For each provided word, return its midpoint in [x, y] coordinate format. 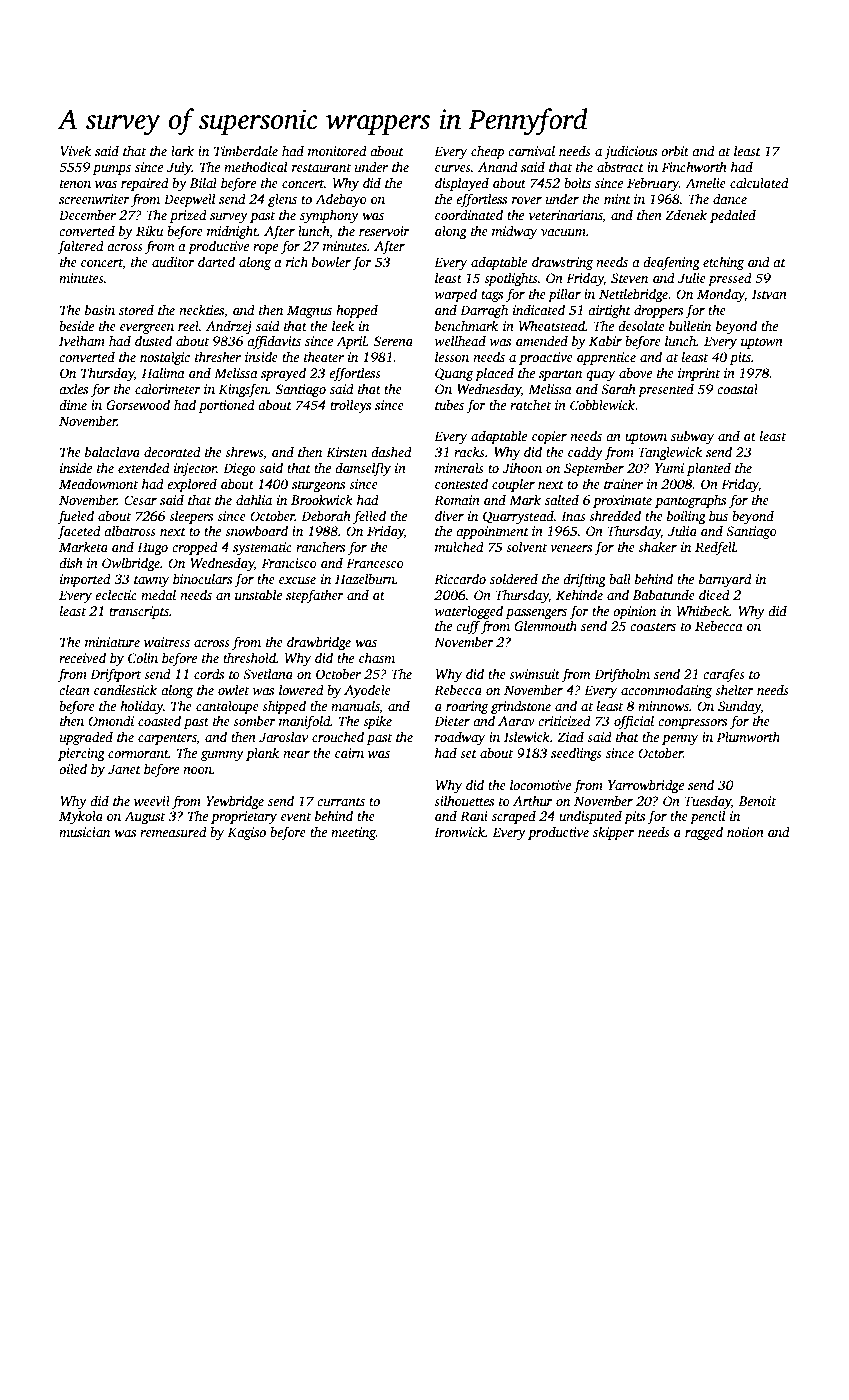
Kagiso [247, 833]
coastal [737, 389]
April [351, 342]
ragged [704, 833]
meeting [353, 833]
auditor [173, 262]
